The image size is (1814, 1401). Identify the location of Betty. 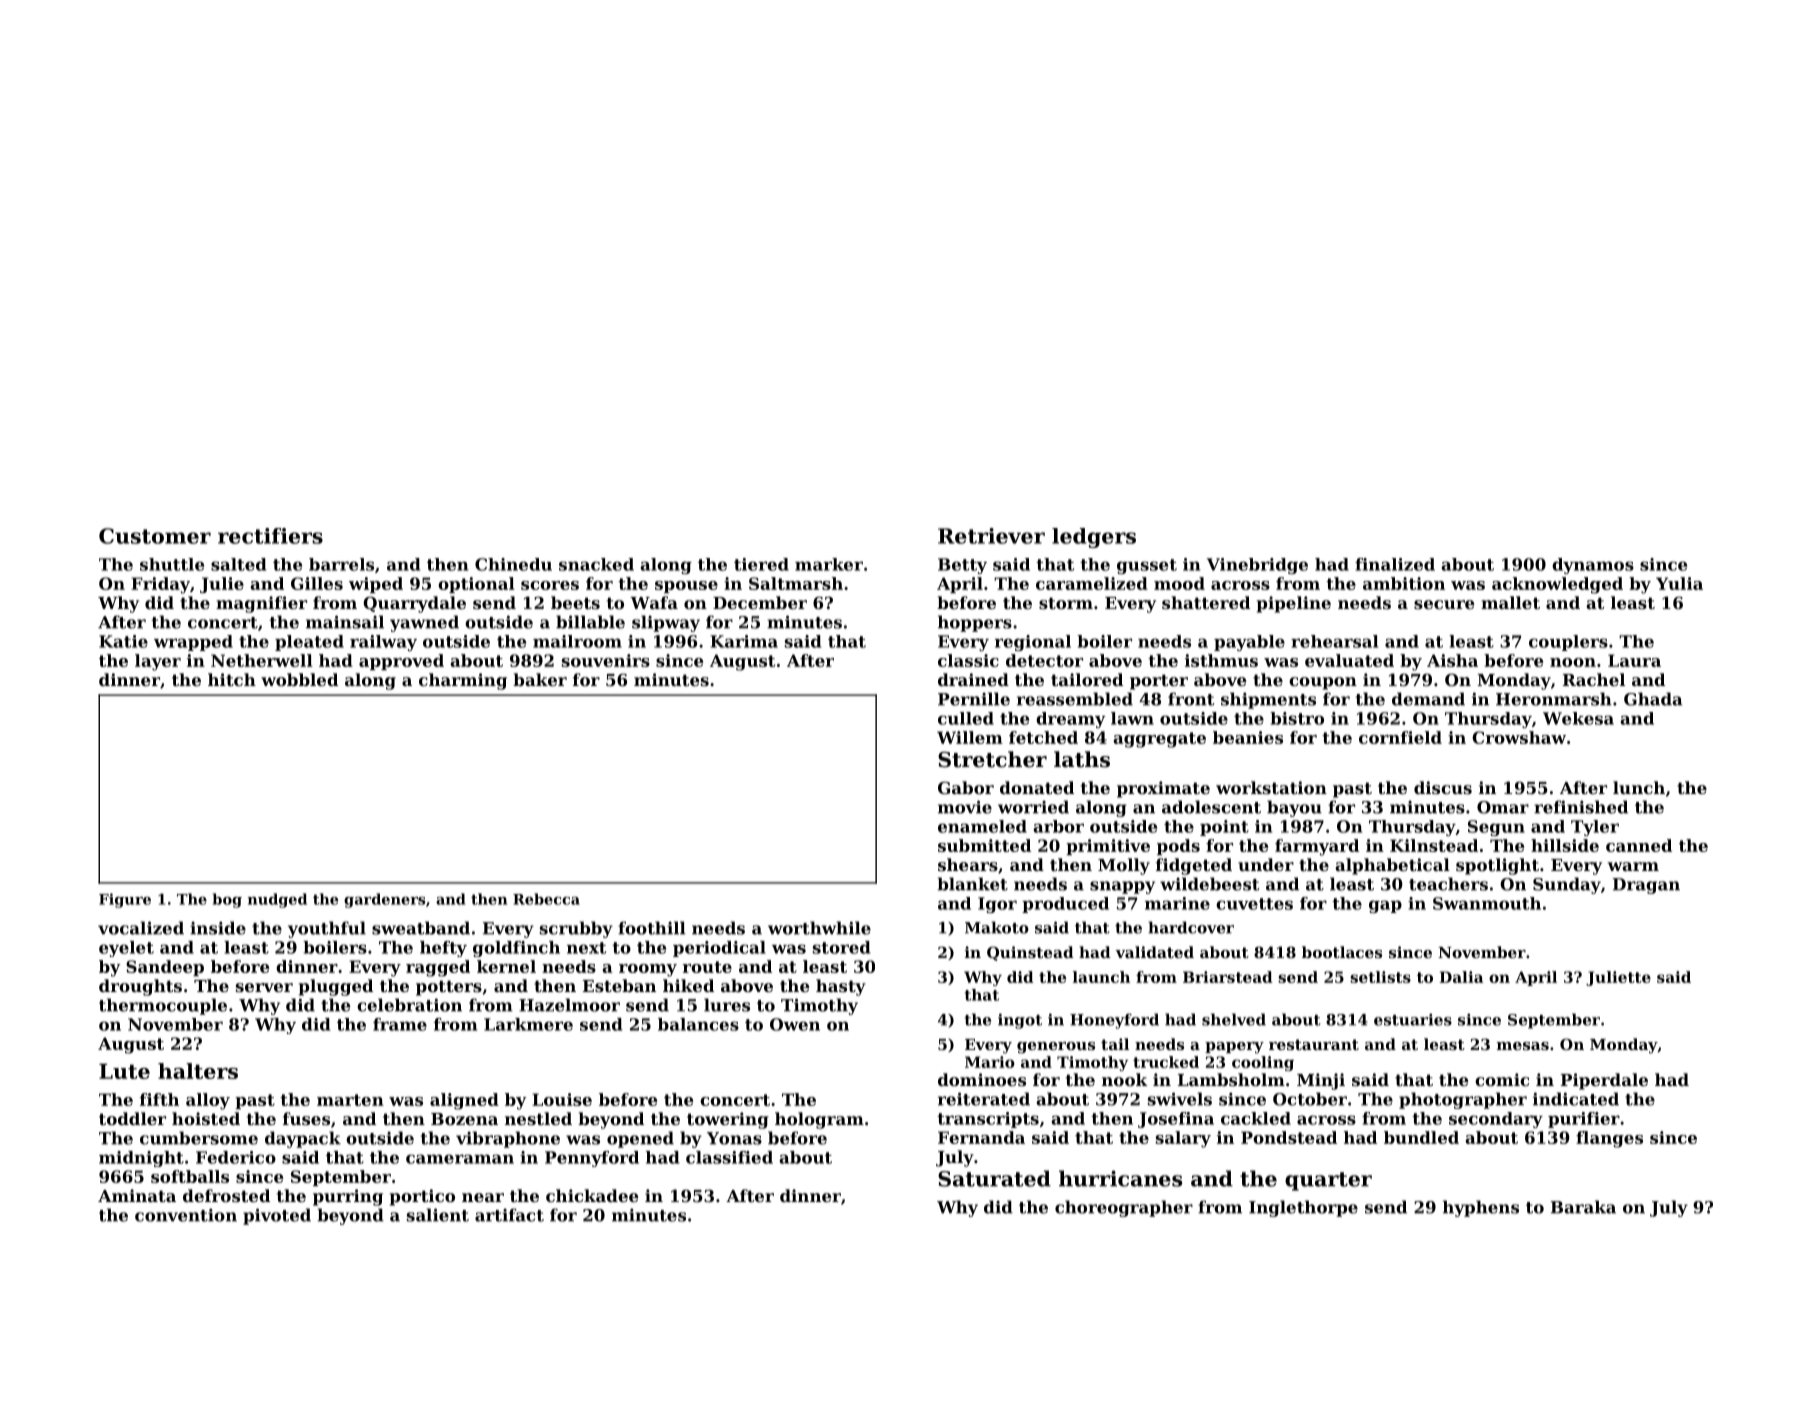
(962, 566).
